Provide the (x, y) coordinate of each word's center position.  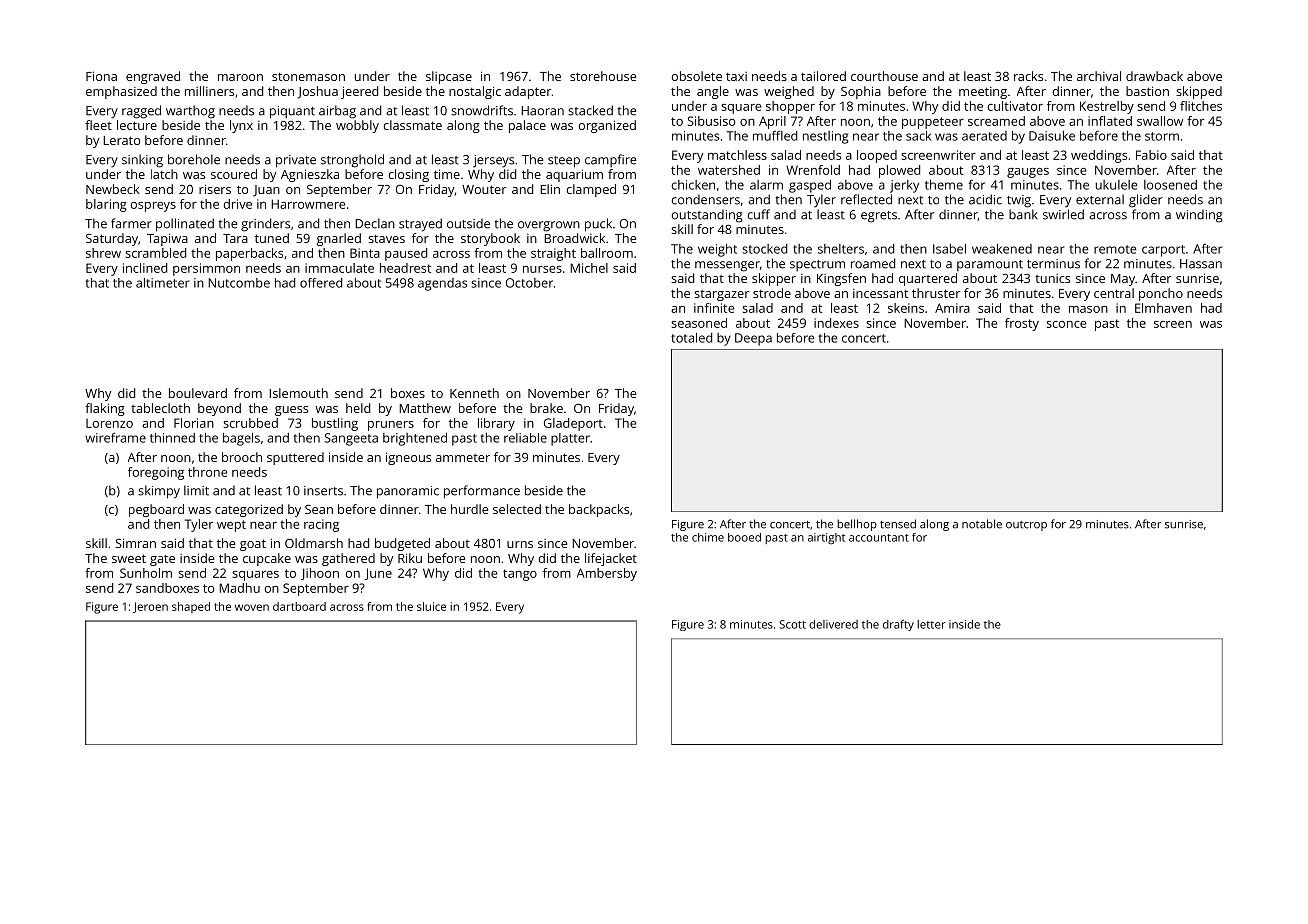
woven (252, 607)
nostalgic (475, 92)
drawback (1154, 76)
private (296, 161)
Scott (792, 624)
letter (931, 624)
